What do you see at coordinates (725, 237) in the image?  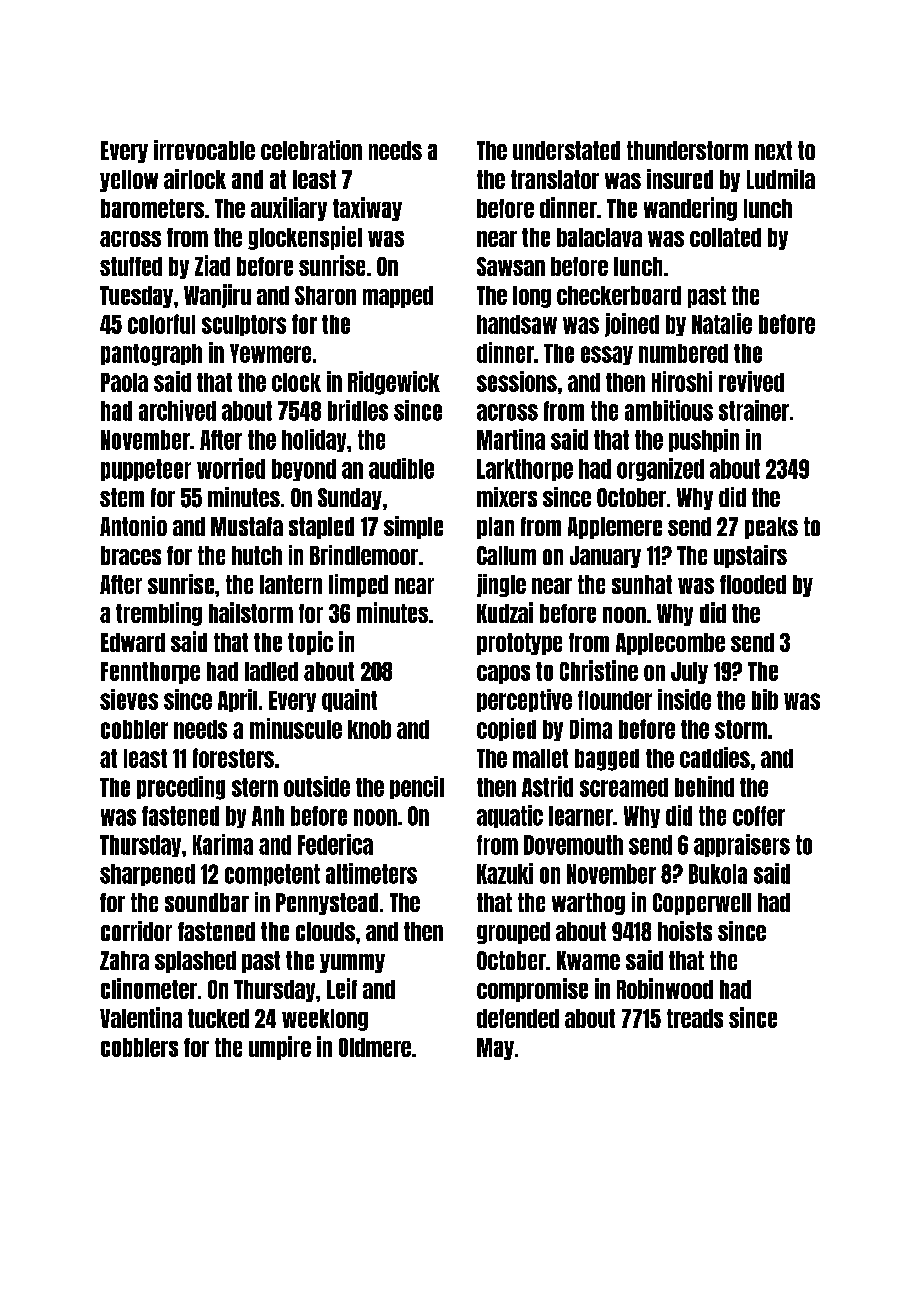 I see `collated` at bounding box center [725, 237].
